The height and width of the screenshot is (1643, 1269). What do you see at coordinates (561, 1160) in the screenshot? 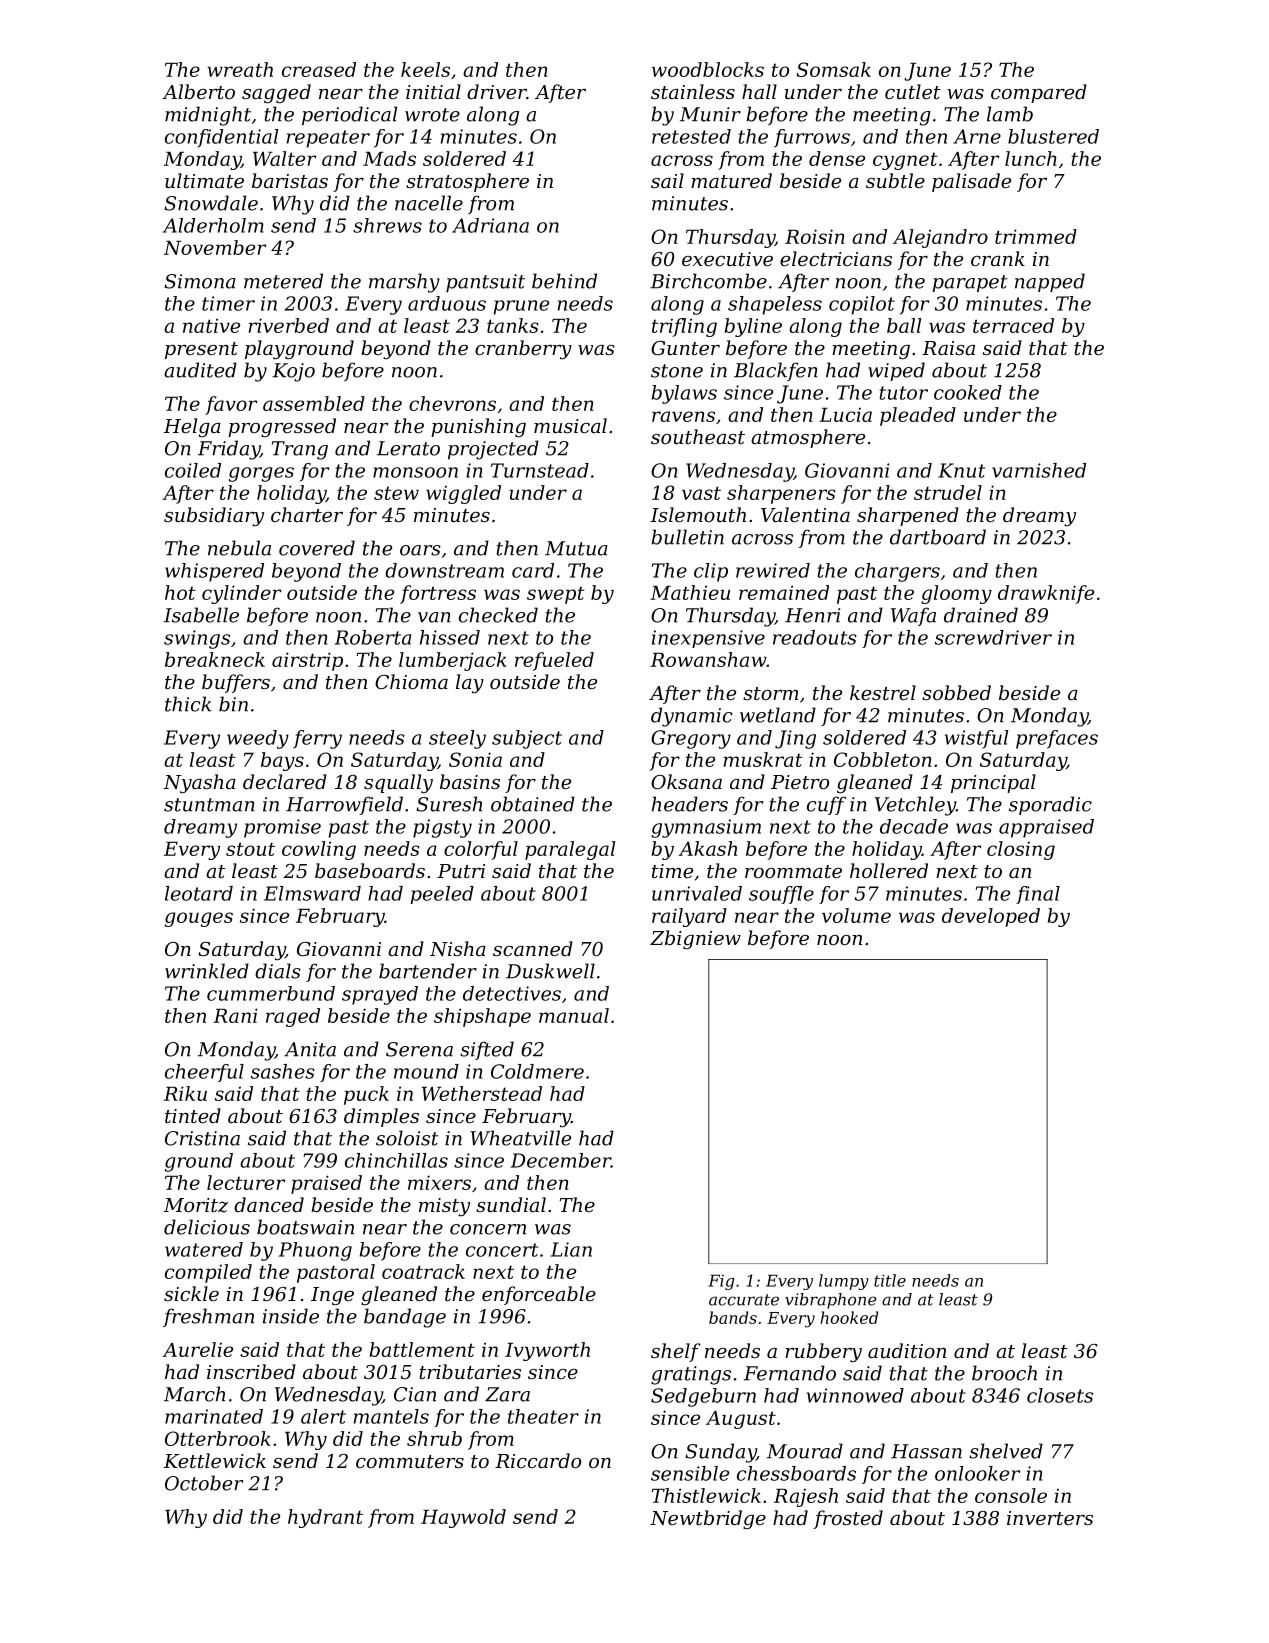
I see `December` at bounding box center [561, 1160].
